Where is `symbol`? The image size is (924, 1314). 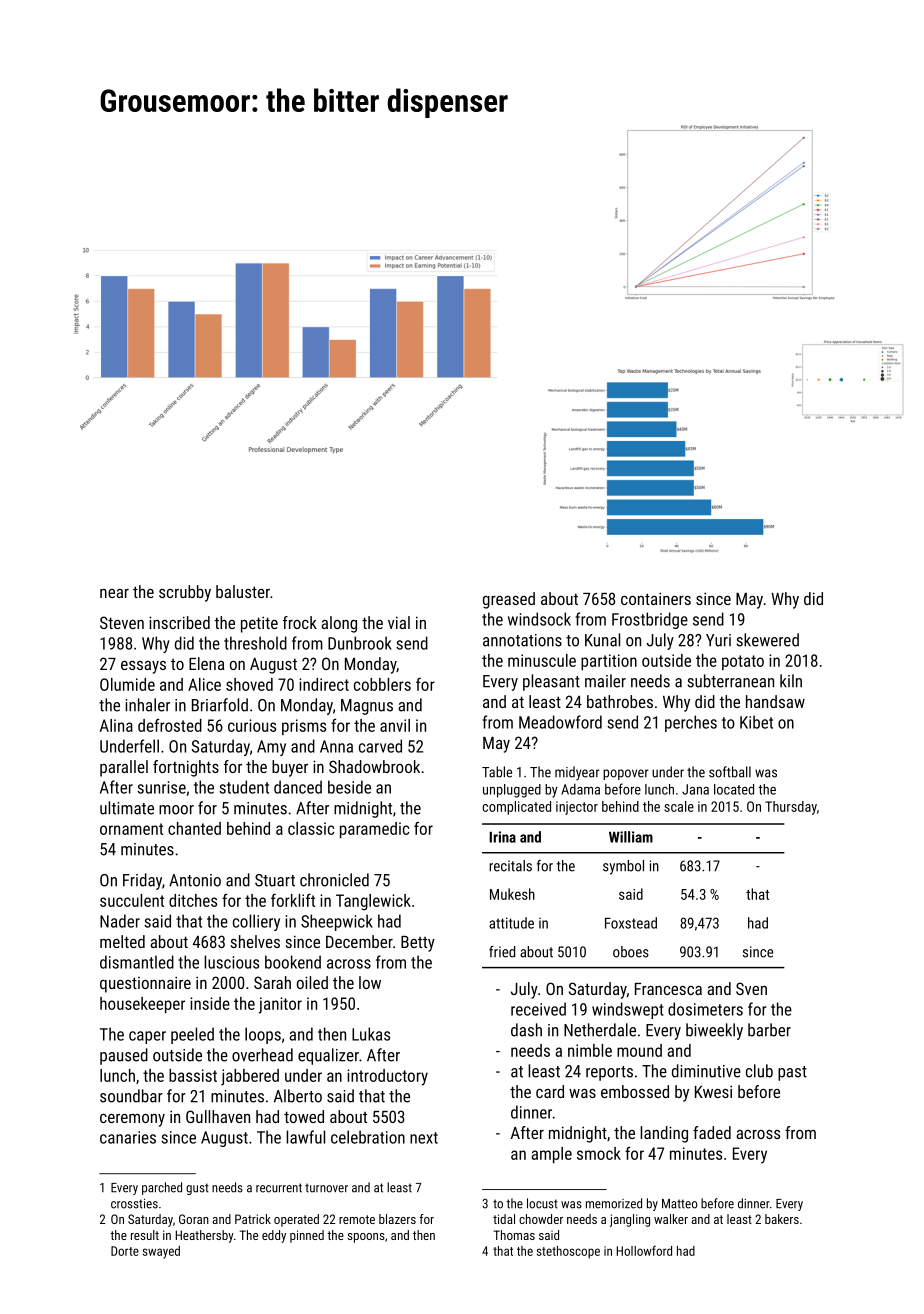 symbol is located at coordinates (623, 867).
